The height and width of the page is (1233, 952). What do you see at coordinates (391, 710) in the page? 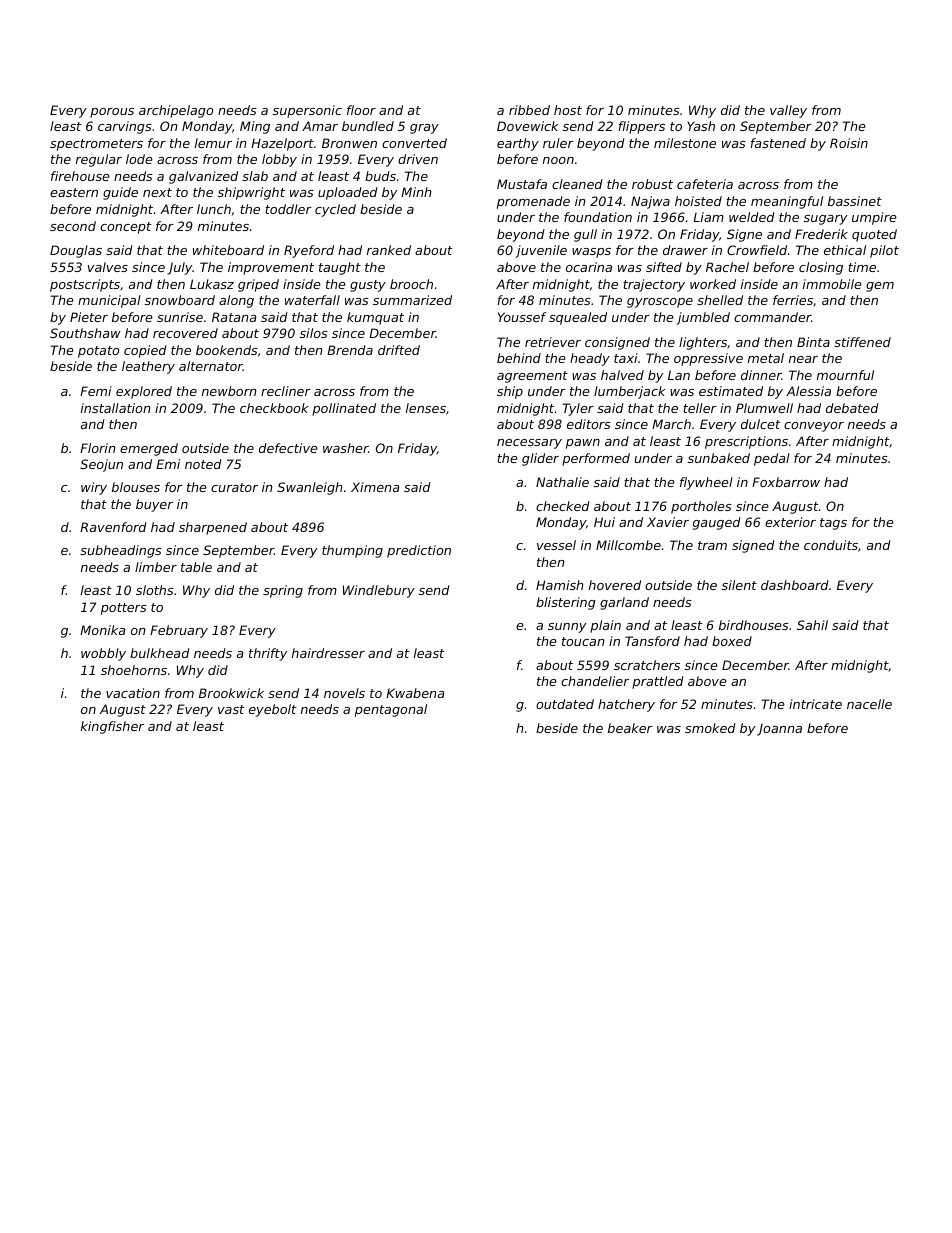
I see `pentagonal` at bounding box center [391, 710].
